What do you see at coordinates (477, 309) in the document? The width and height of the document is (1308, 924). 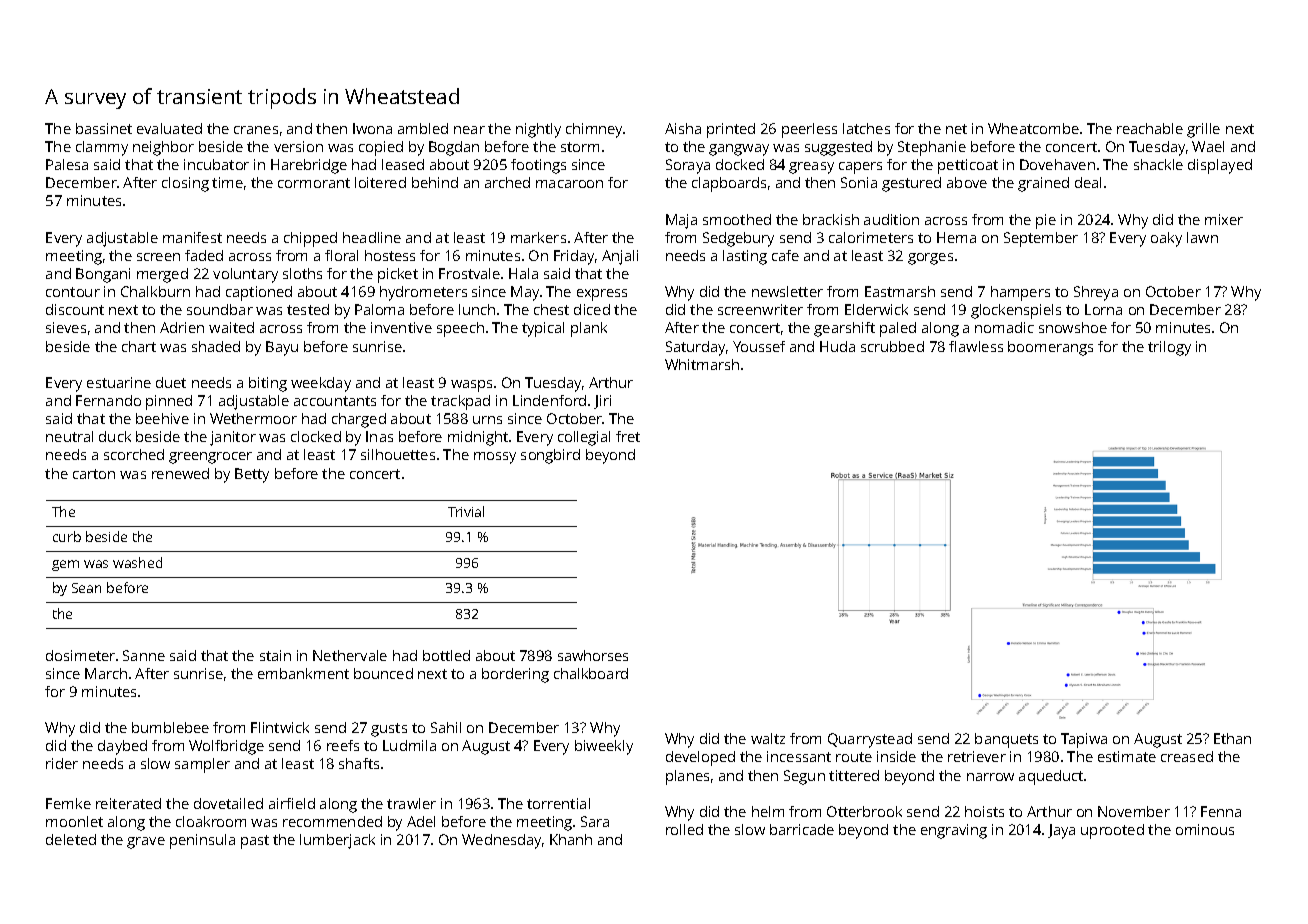 I see `lunch` at bounding box center [477, 309].
